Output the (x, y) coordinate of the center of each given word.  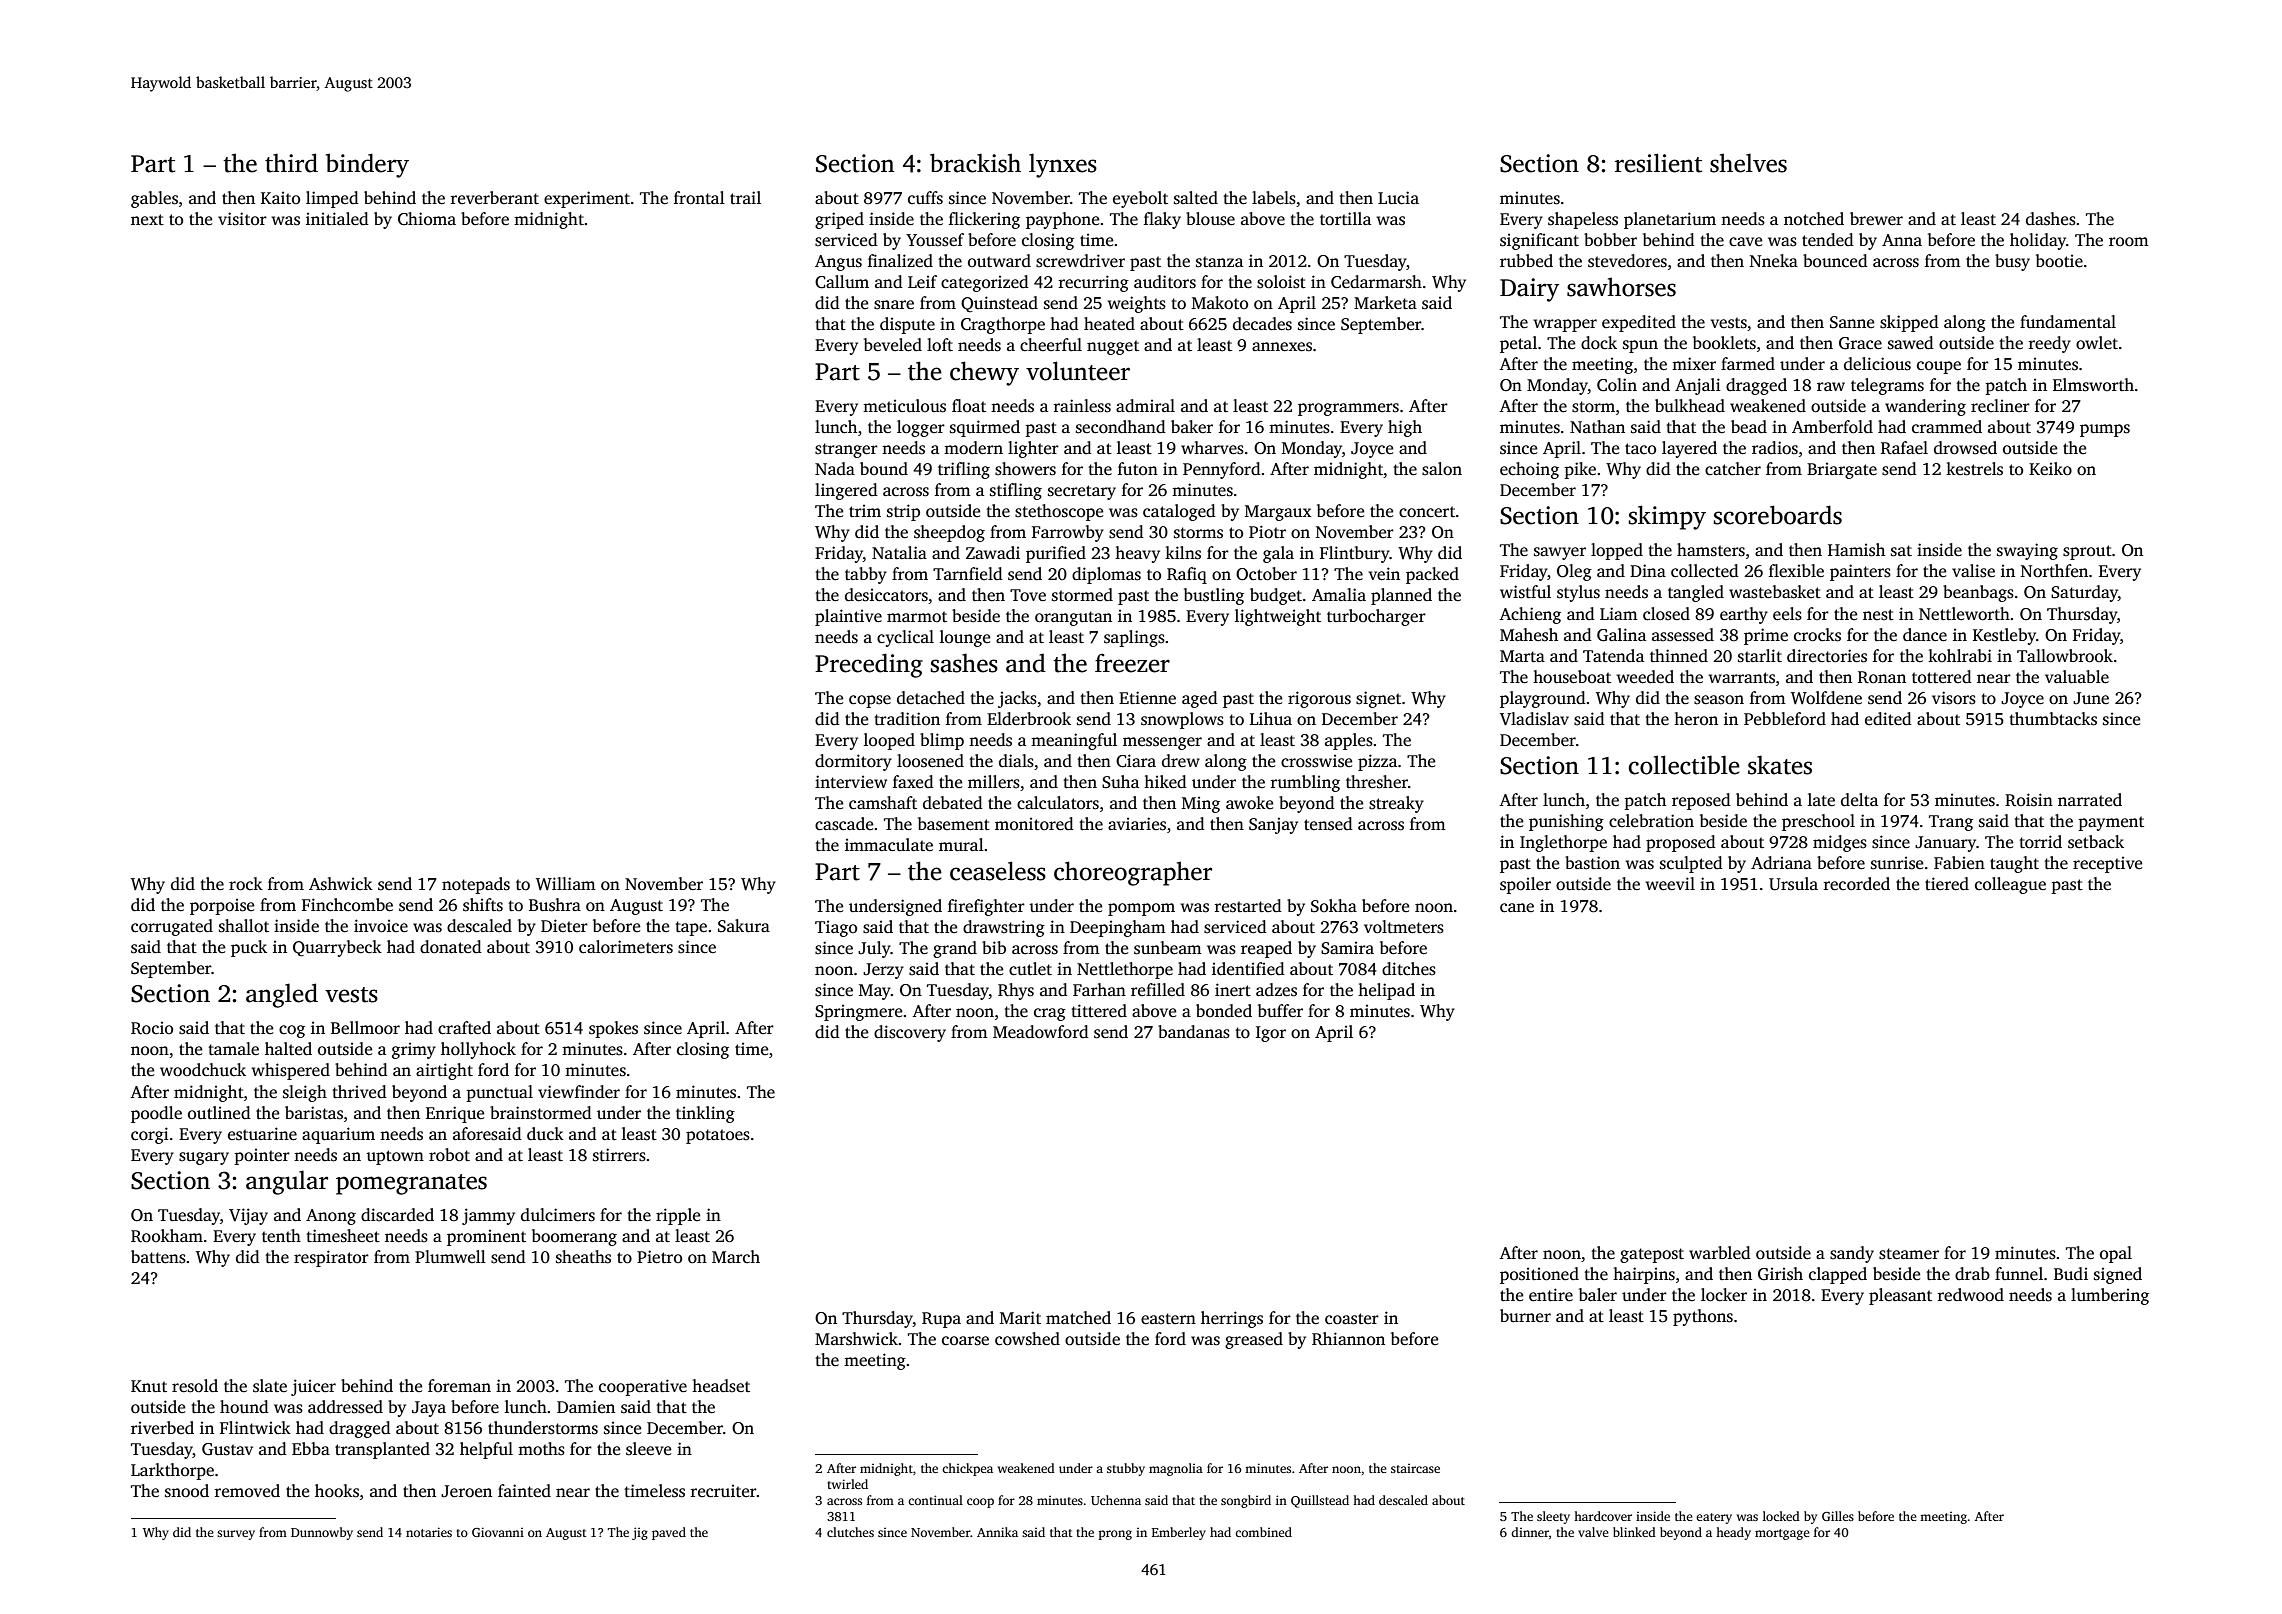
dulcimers (558, 1215)
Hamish (1856, 550)
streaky (1396, 804)
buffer (1280, 1011)
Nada (835, 468)
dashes (2051, 219)
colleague (2010, 885)
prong (1115, 1535)
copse (870, 701)
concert (1427, 512)
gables (154, 199)
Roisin (2029, 800)
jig (640, 1533)
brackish (975, 163)
